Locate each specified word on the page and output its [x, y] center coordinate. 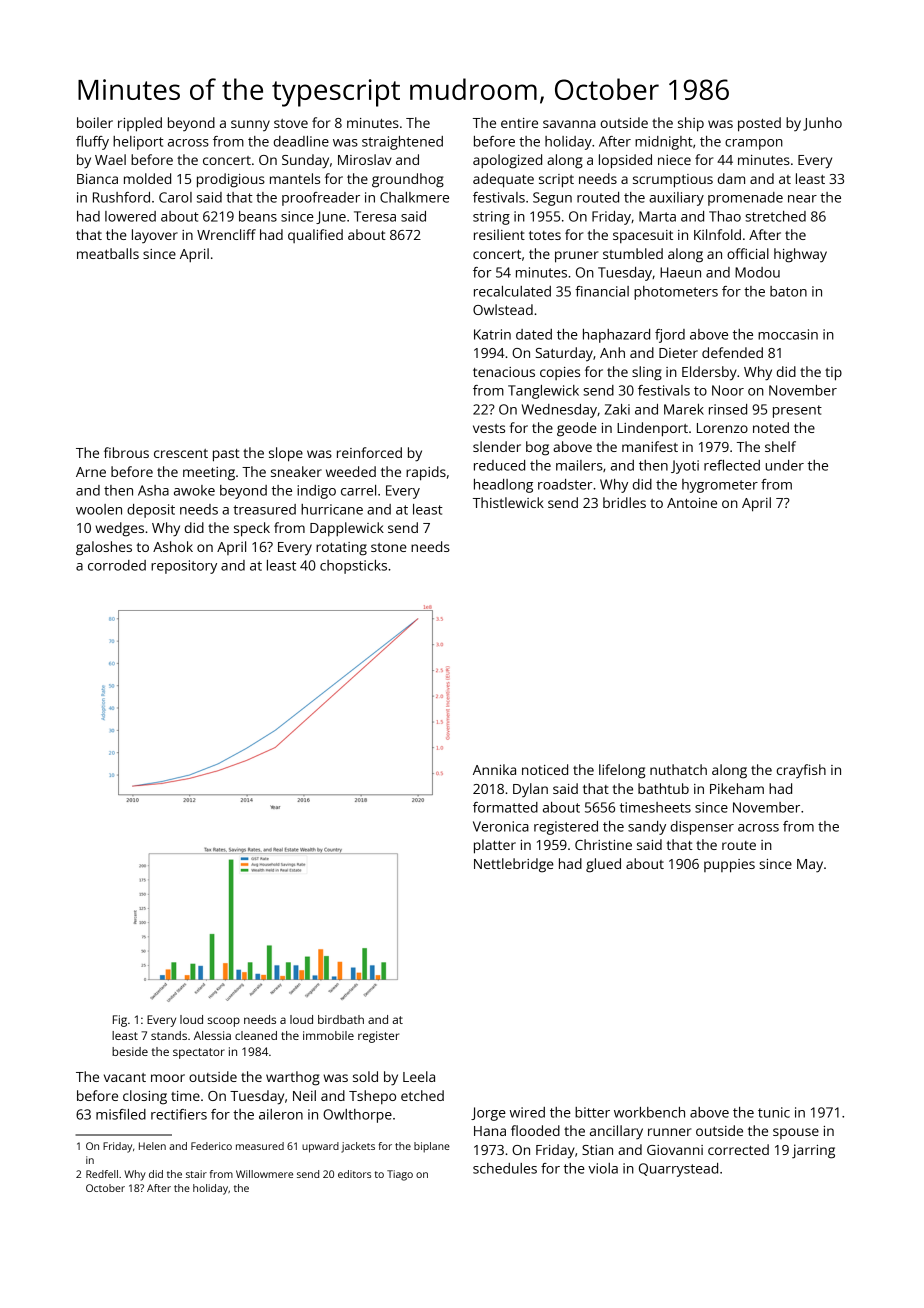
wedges [119, 529]
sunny [250, 125]
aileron [281, 1114]
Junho [822, 124]
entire [519, 123]
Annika [494, 769]
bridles [624, 502]
